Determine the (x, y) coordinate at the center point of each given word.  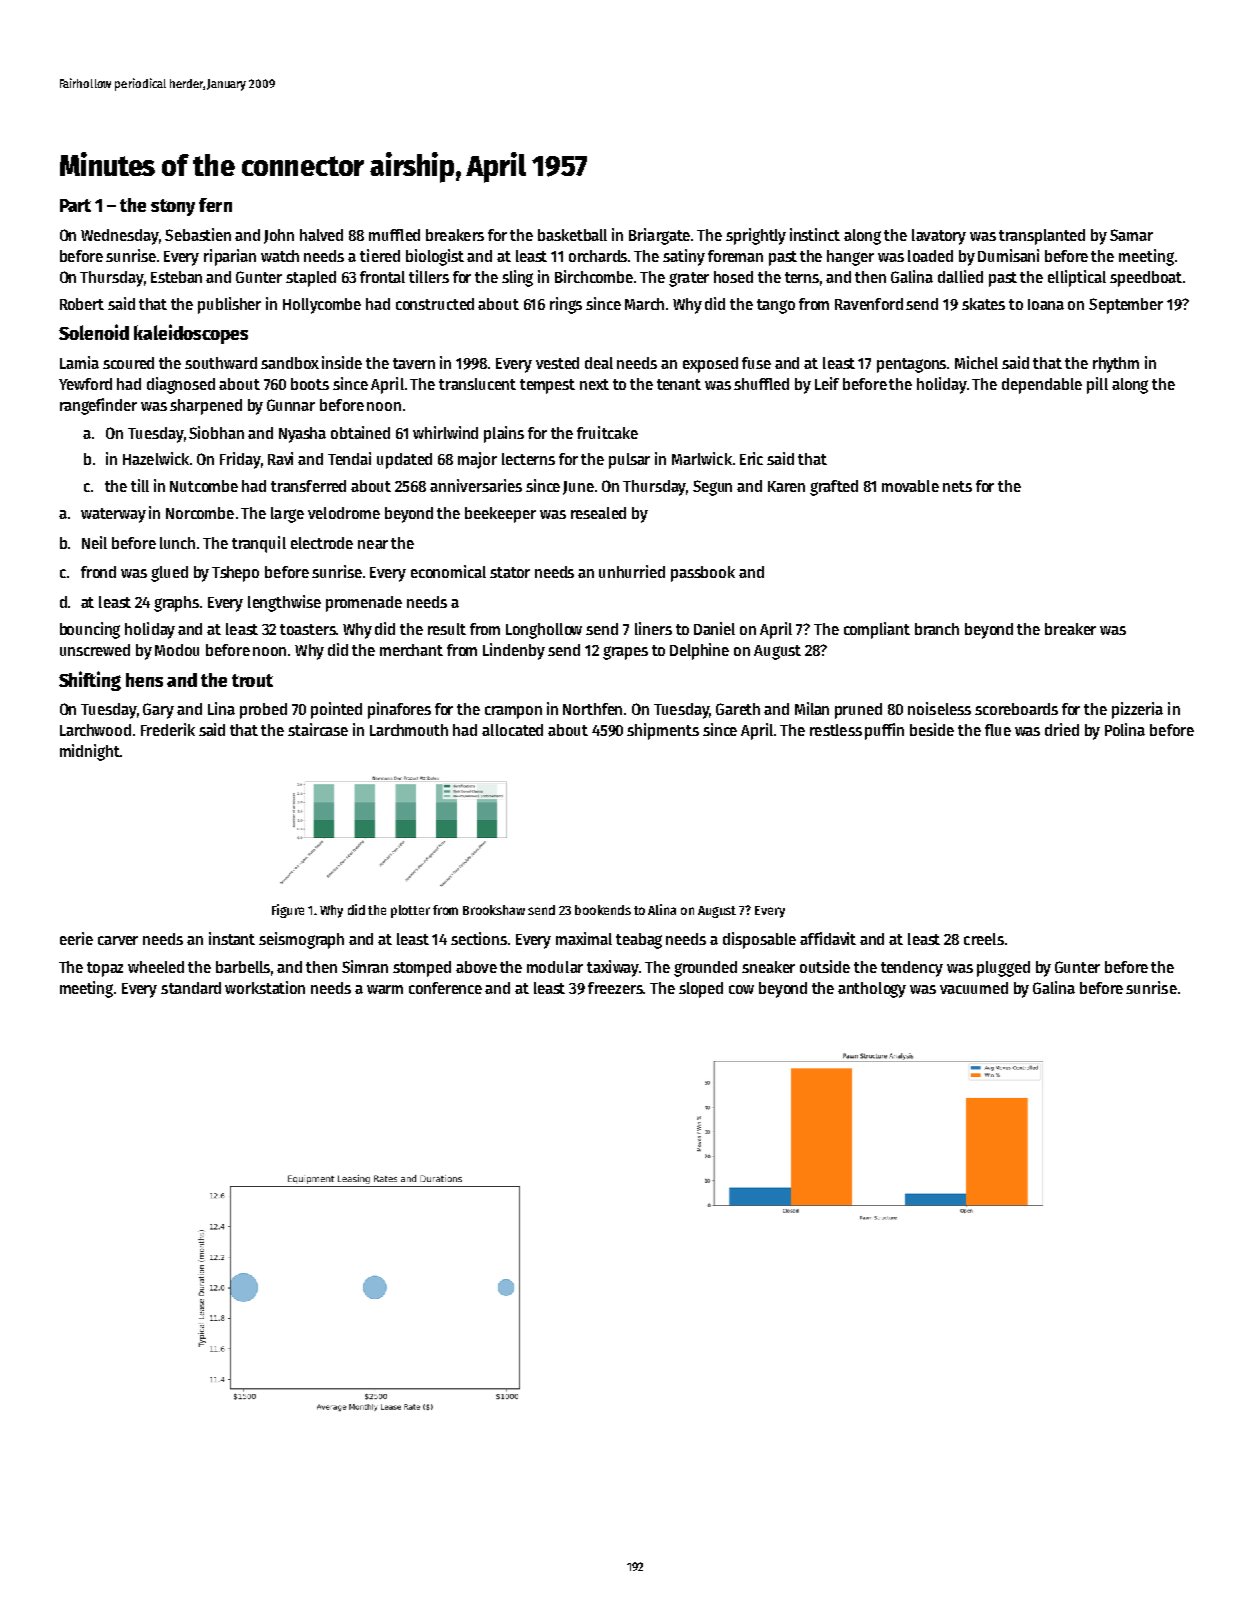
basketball (572, 235)
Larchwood (95, 730)
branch (937, 629)
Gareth (738, 709)
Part (75, 205)
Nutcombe (204, 486)
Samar (1131, 235)
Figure (288, 911)
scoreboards (1016, 709)
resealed (598, 513)
